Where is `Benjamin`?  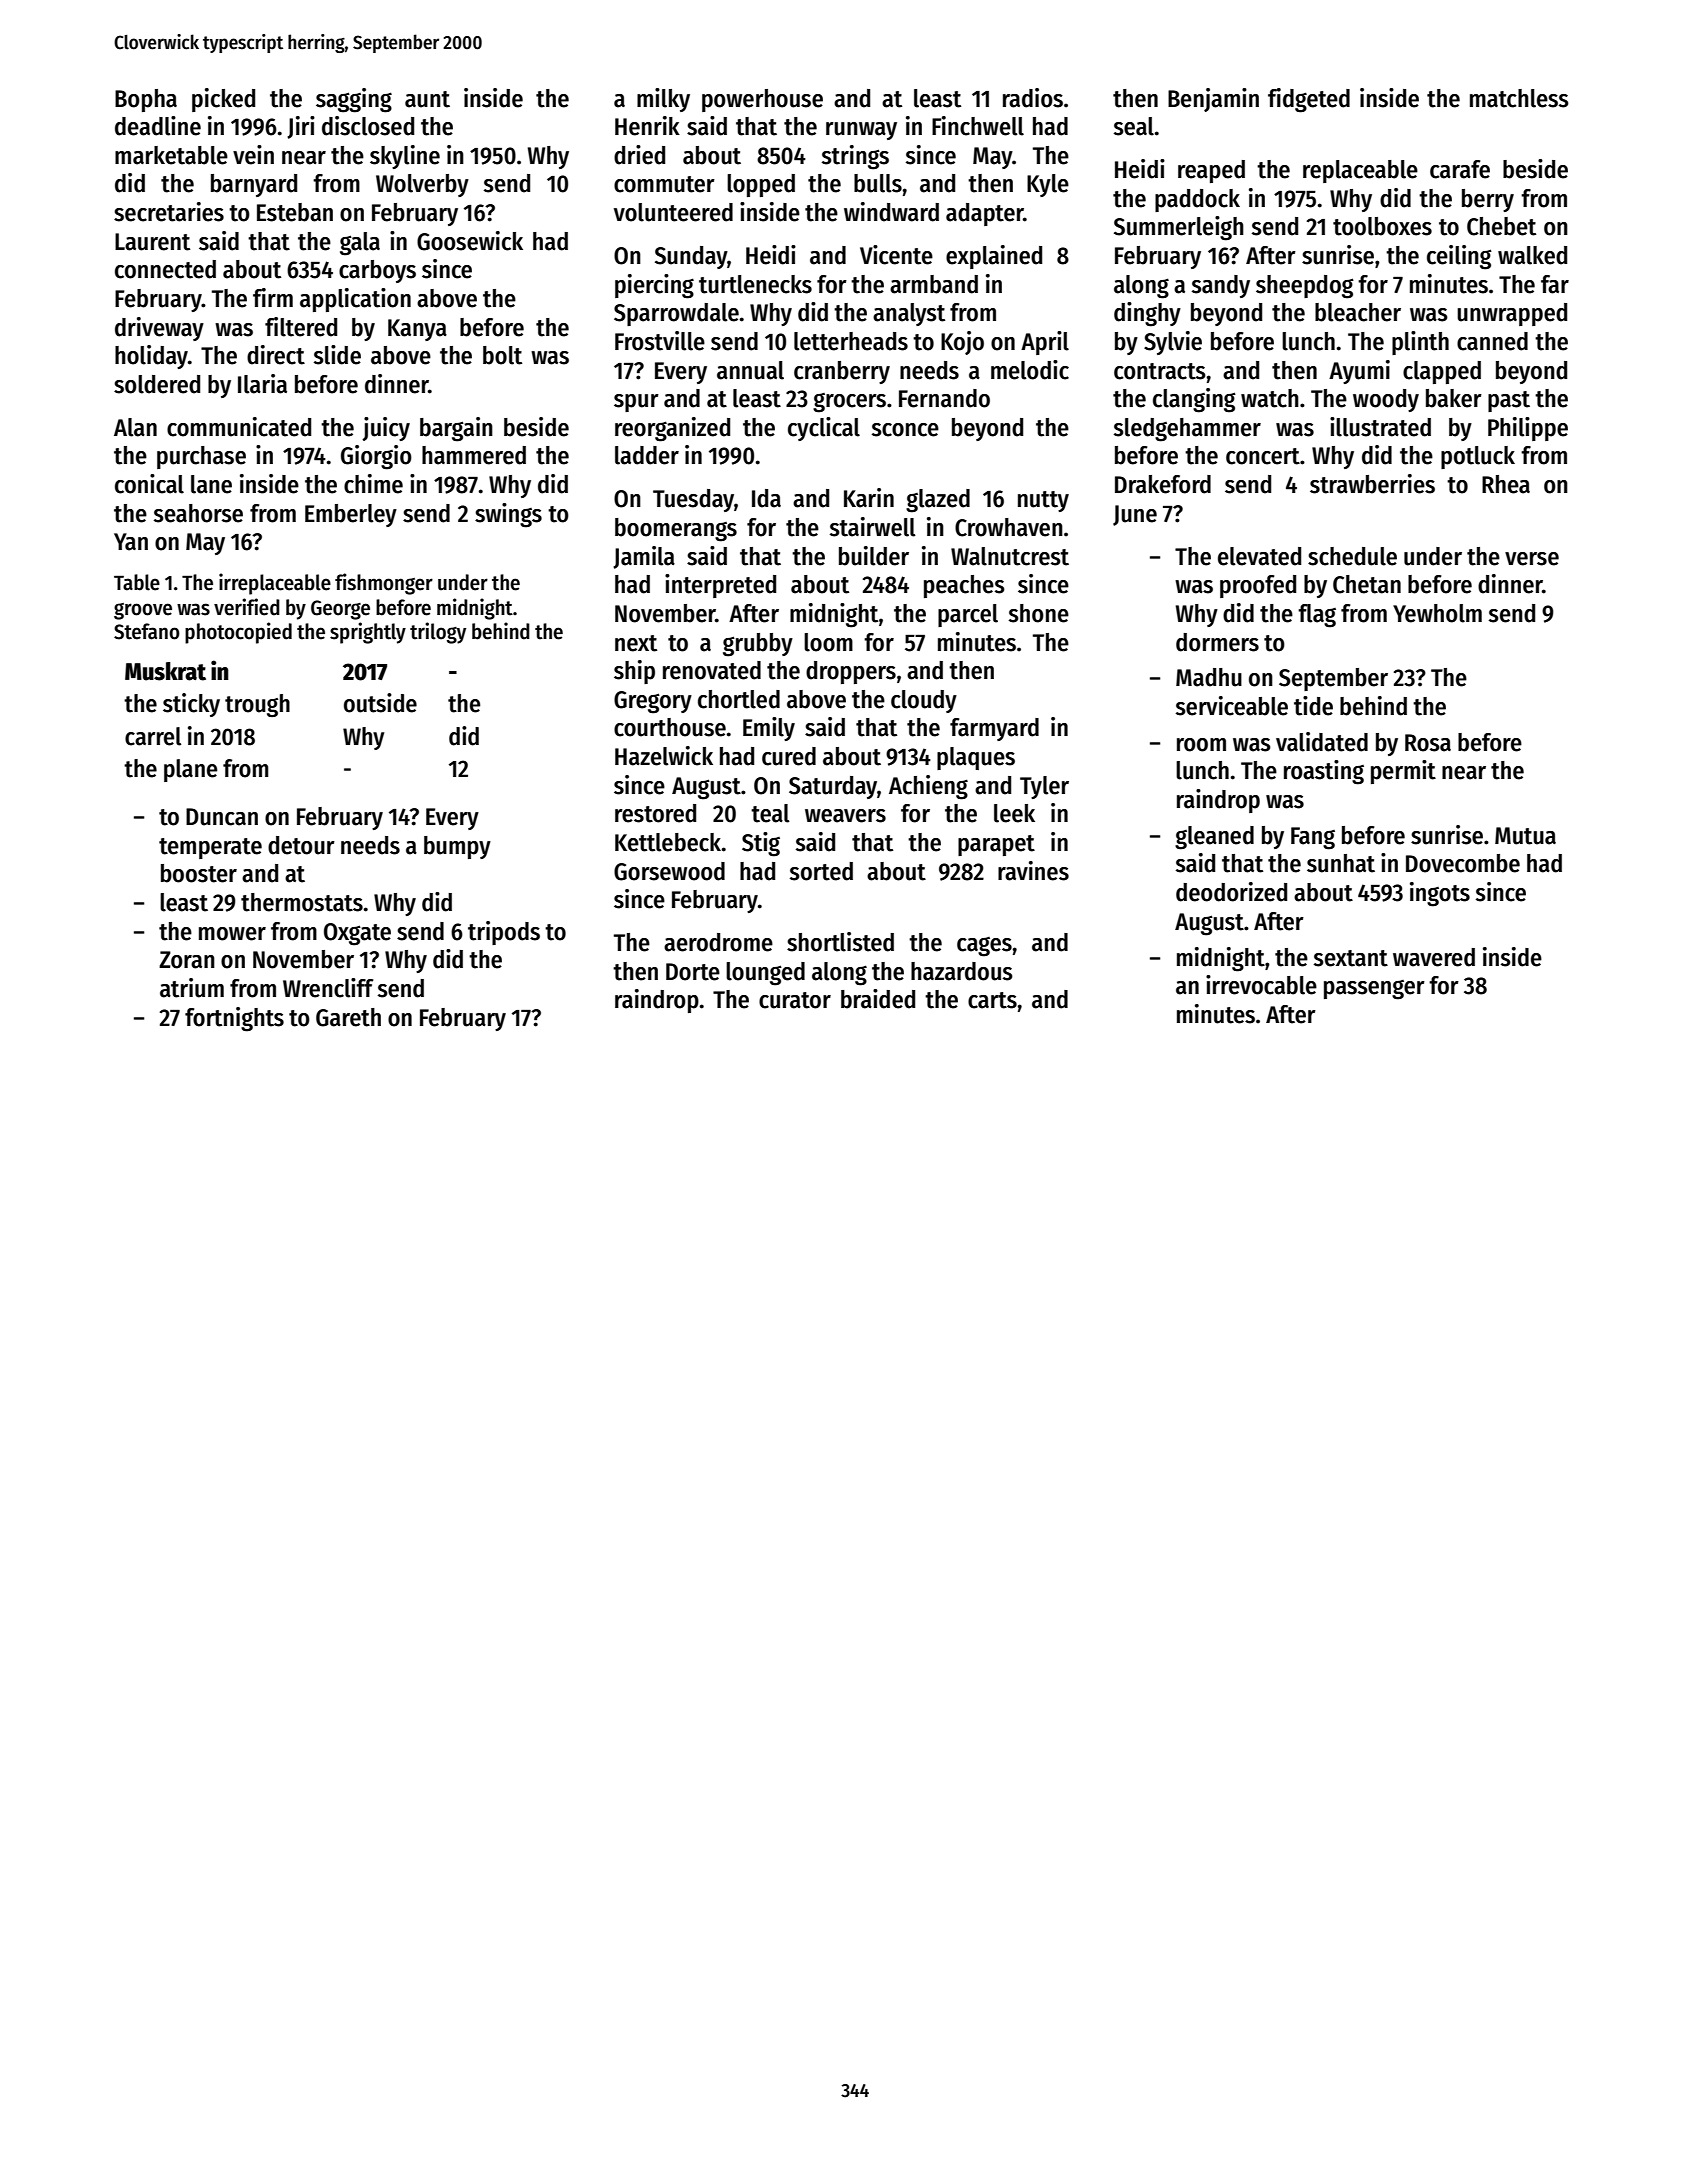 Benjamin is located at coordinates (1213, 100).
